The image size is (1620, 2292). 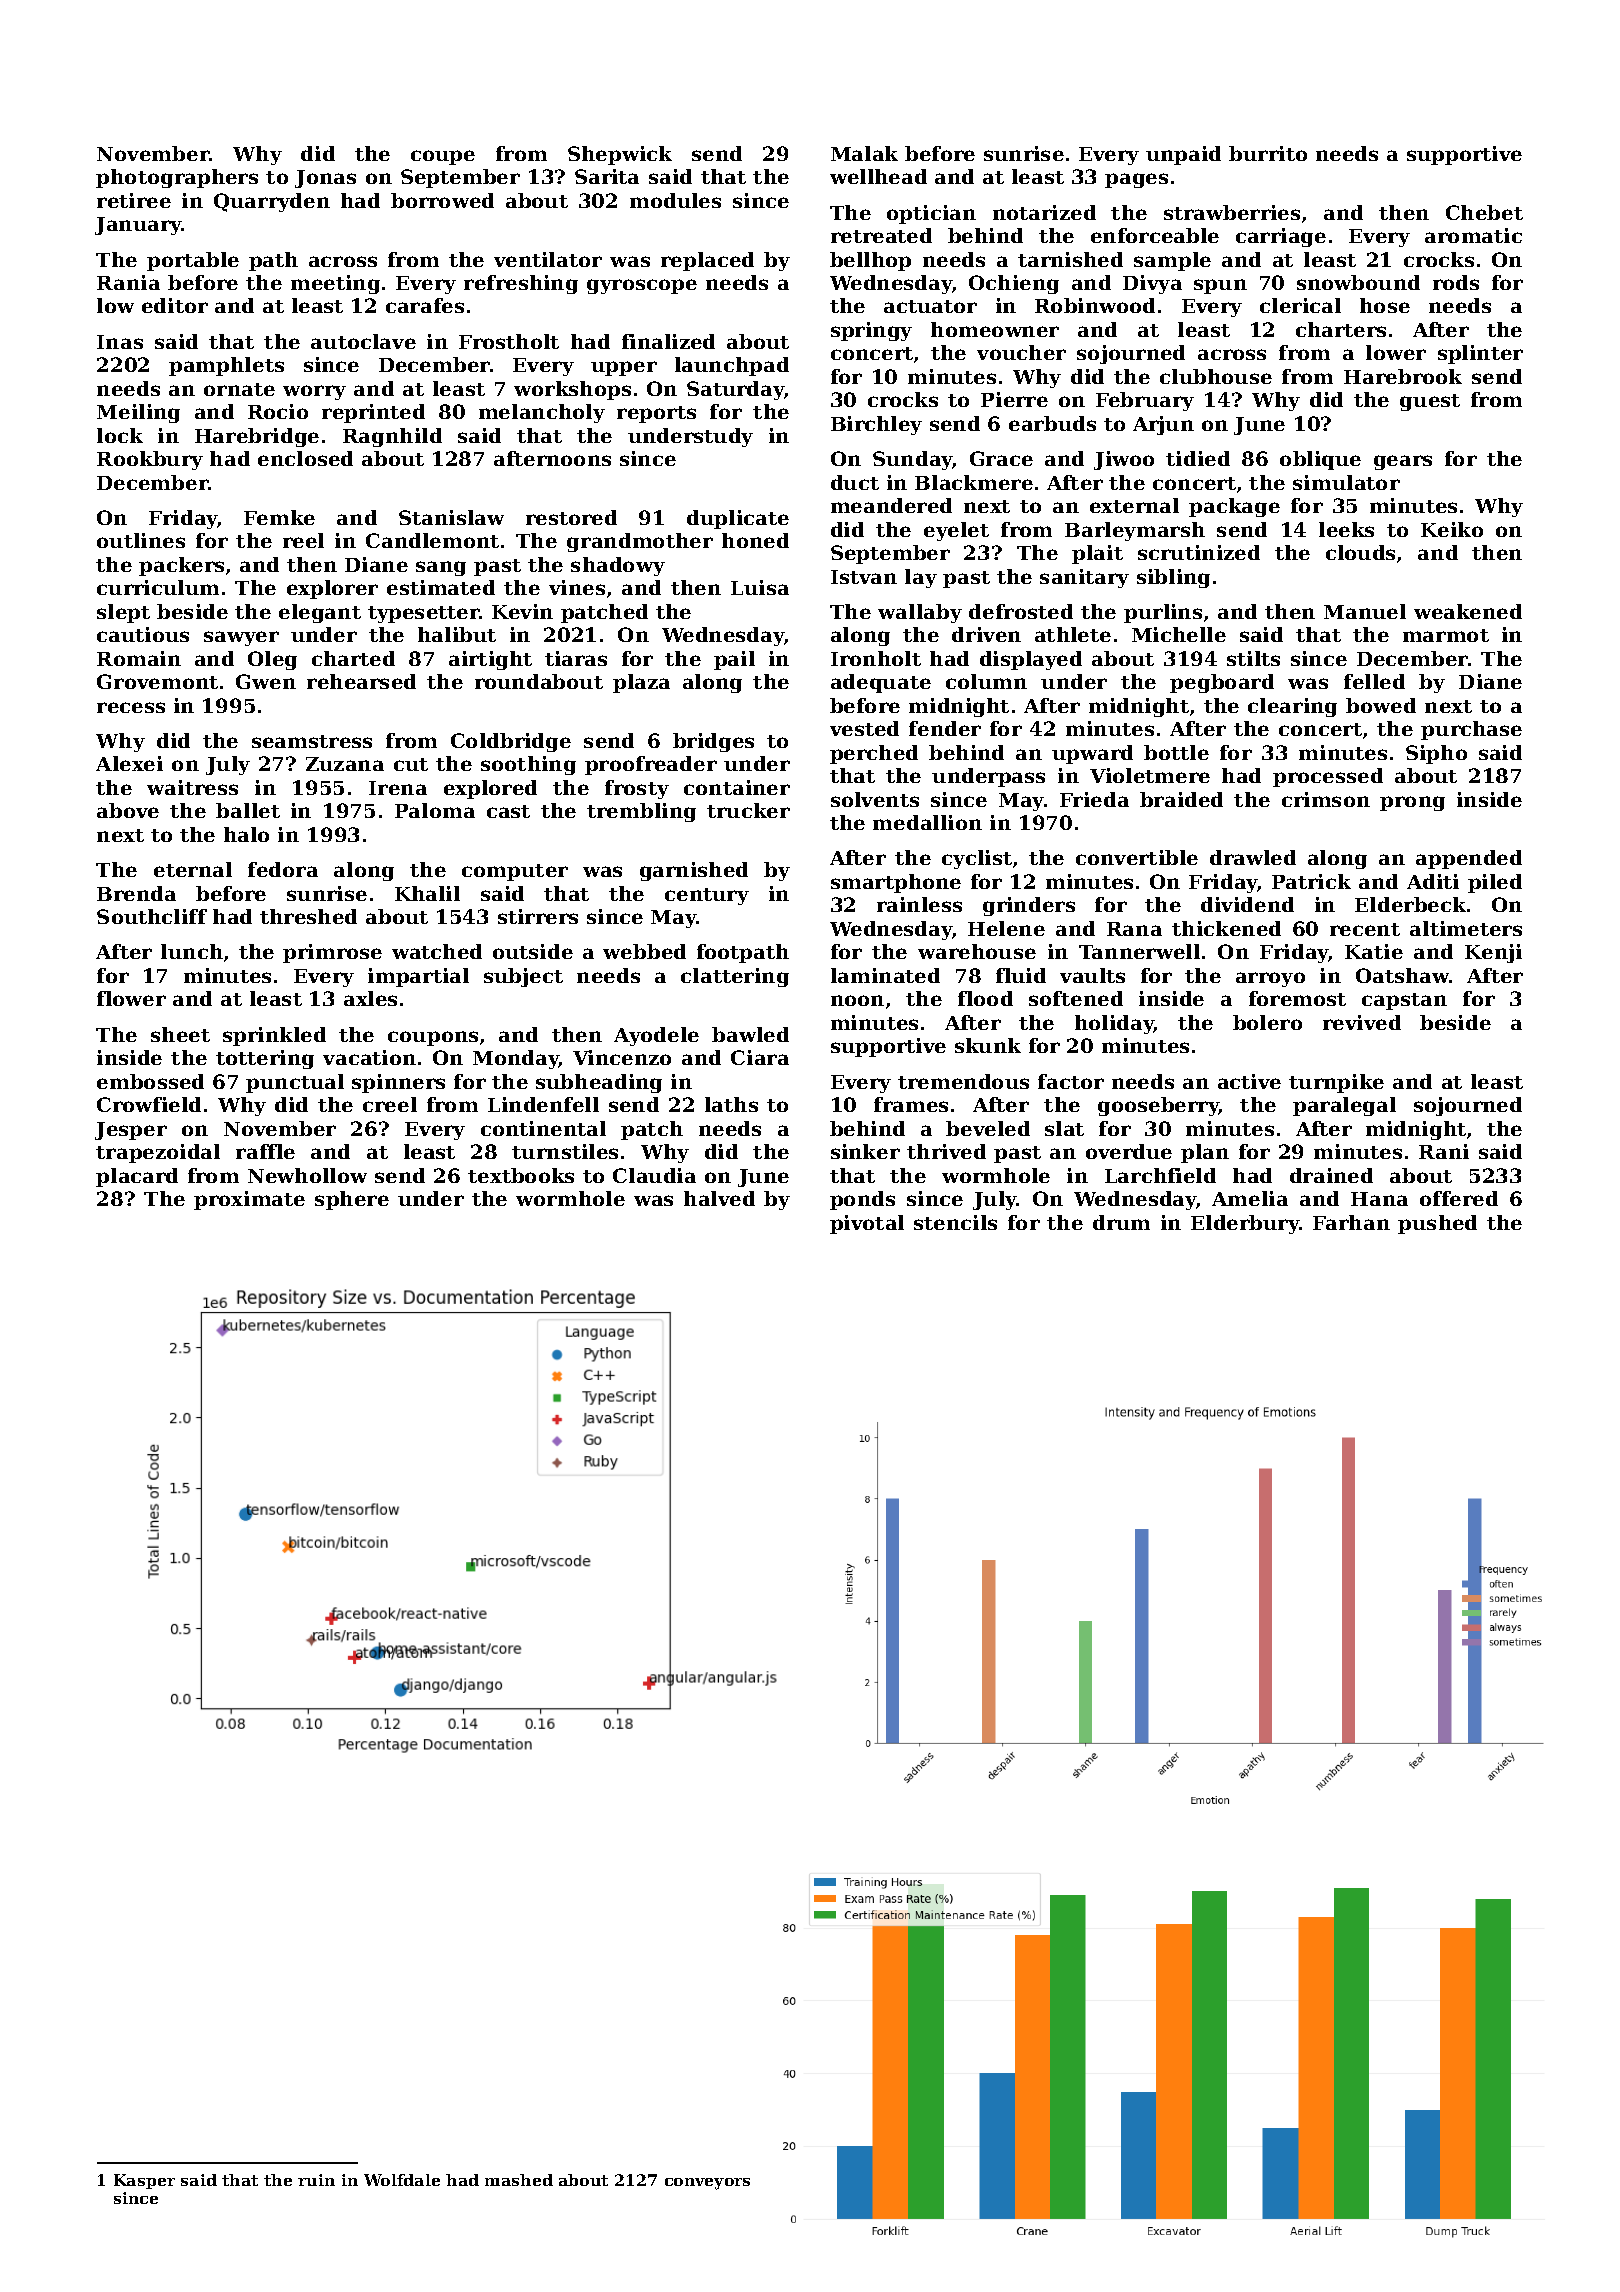 What do you see at coordinates (519, 2180) in the screenshot?
I see `mashed` at bounding box center [519, 2180].
